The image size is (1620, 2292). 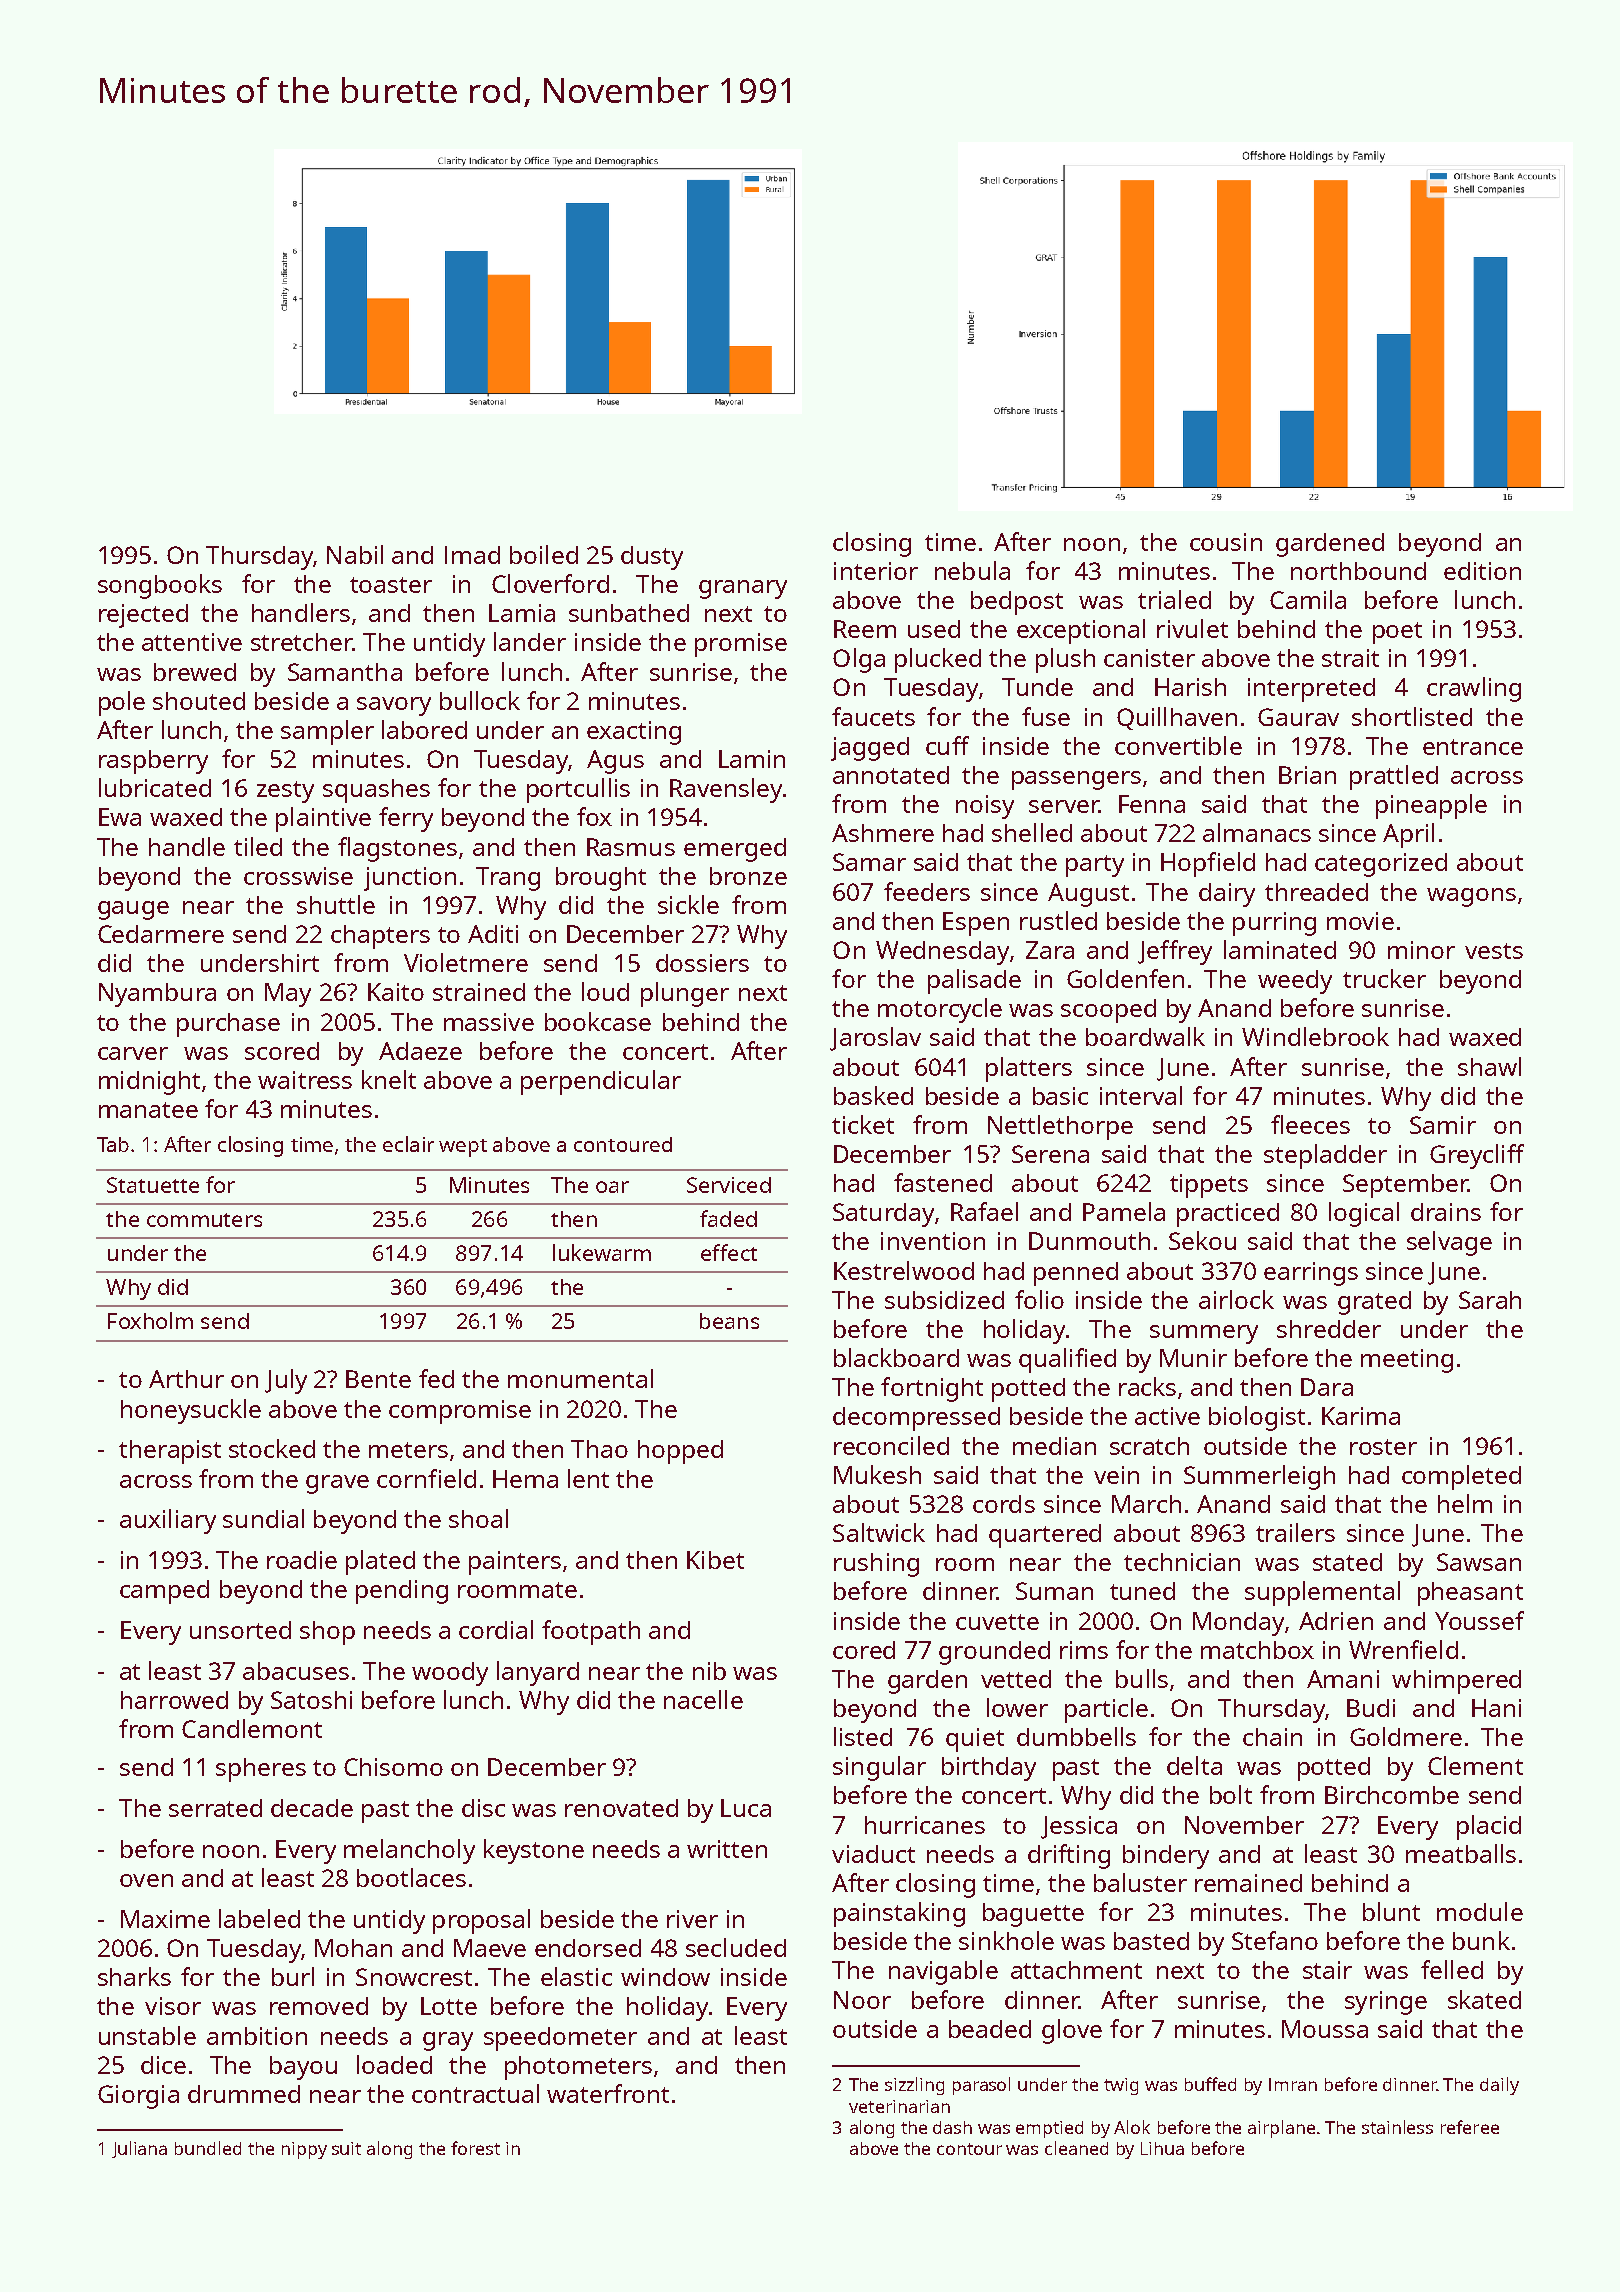 What do you see at coordinates (1311, 690) in the screenshot?
I see `interpreted` at bounding box center [1311, 690].
